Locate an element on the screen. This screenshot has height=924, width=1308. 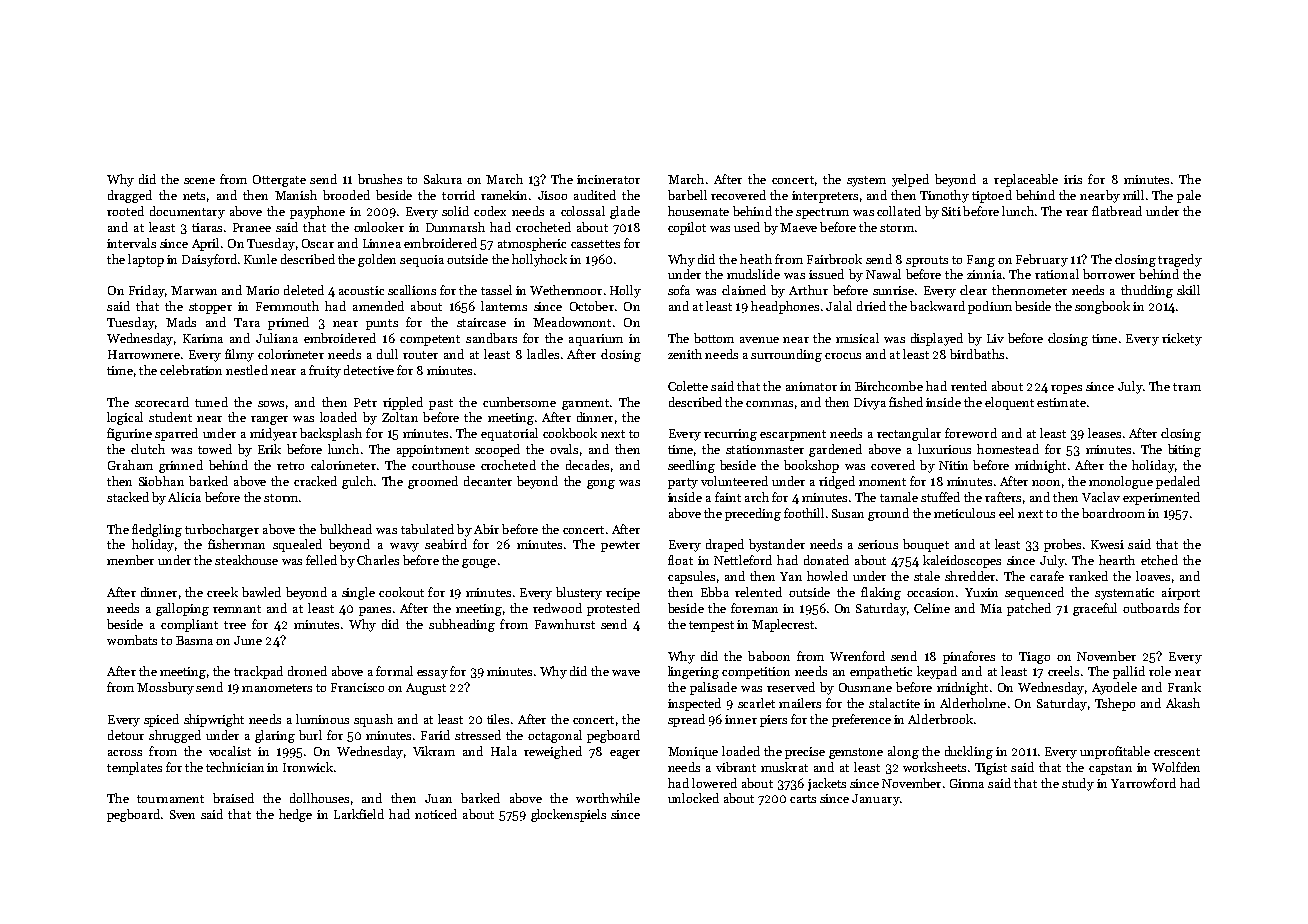
incinerator is located at coordinates (608, 179).
